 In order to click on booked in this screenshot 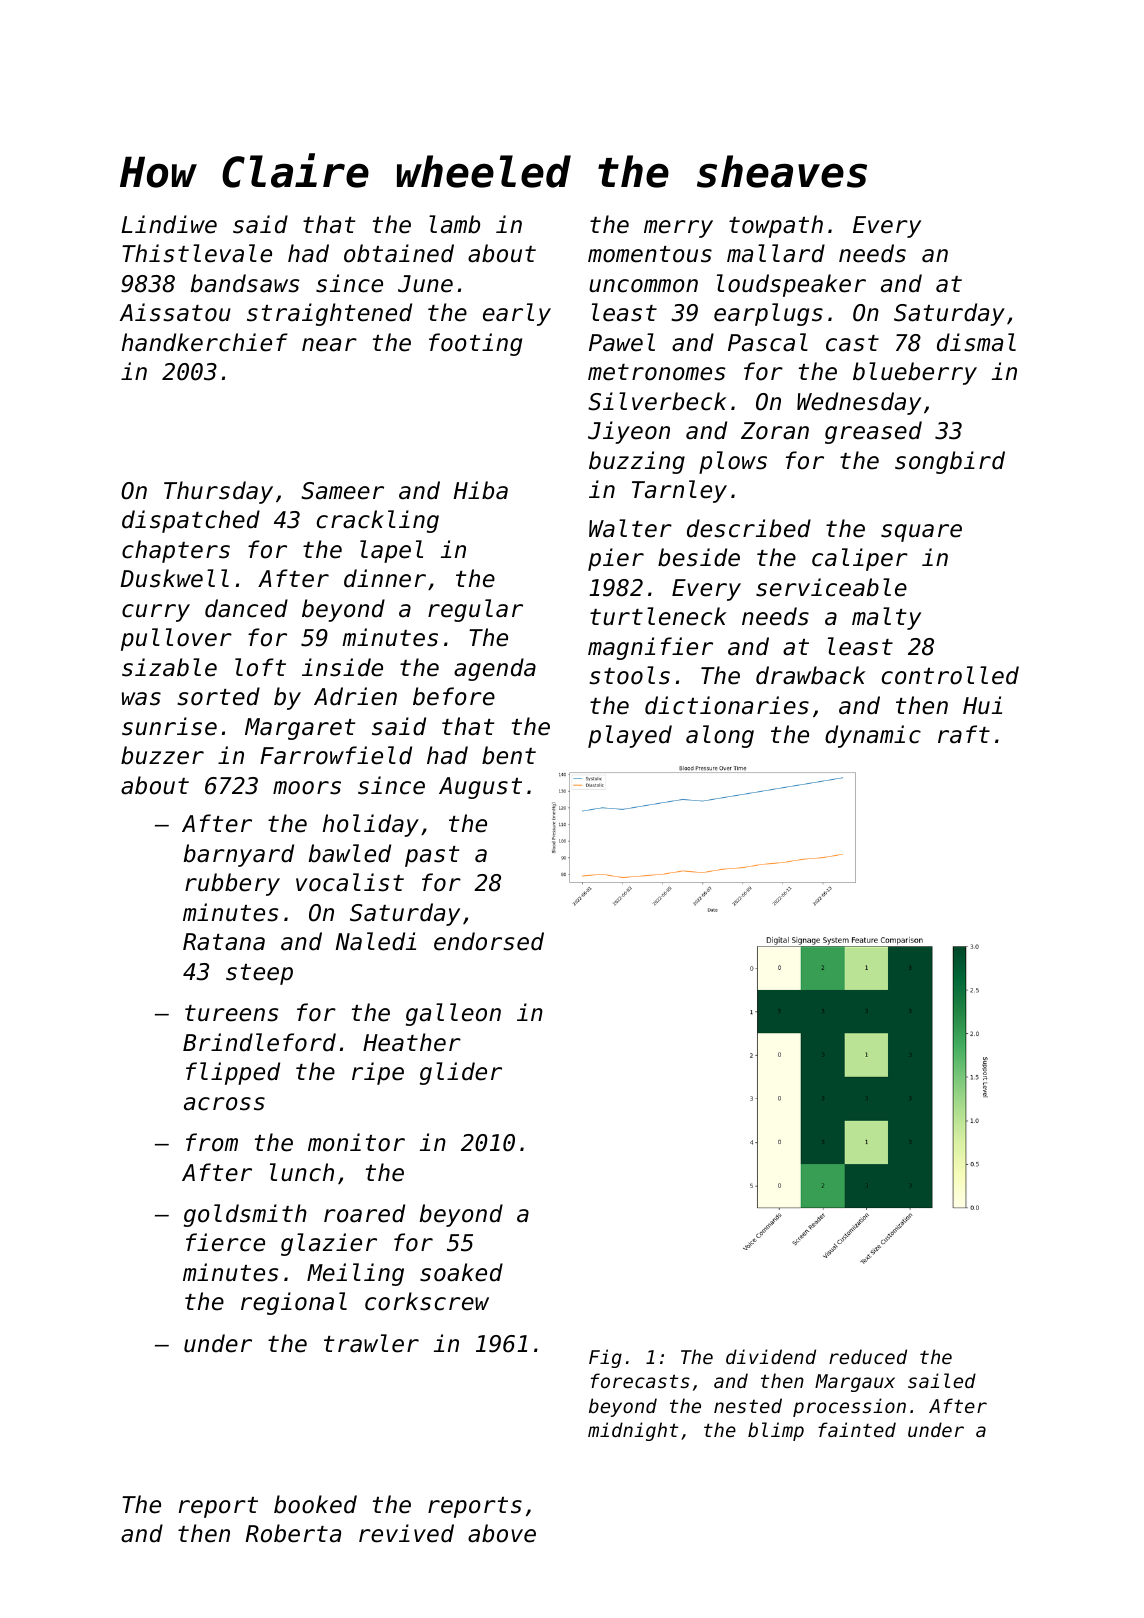, I will do `click(315, 1504)`.
